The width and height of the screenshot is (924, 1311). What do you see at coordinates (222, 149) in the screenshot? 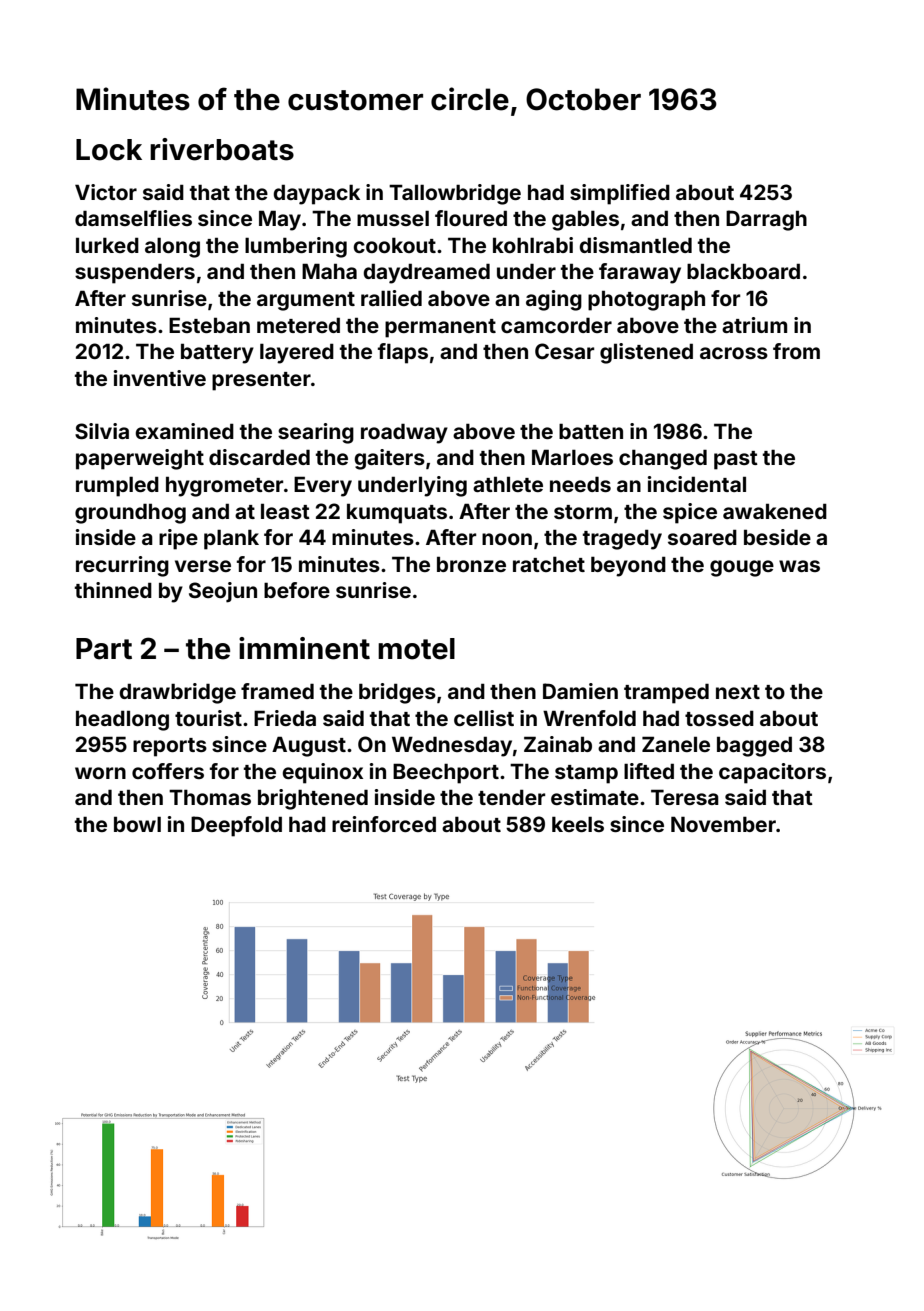
I see `riverboats` at bounding box center [222, 149].
